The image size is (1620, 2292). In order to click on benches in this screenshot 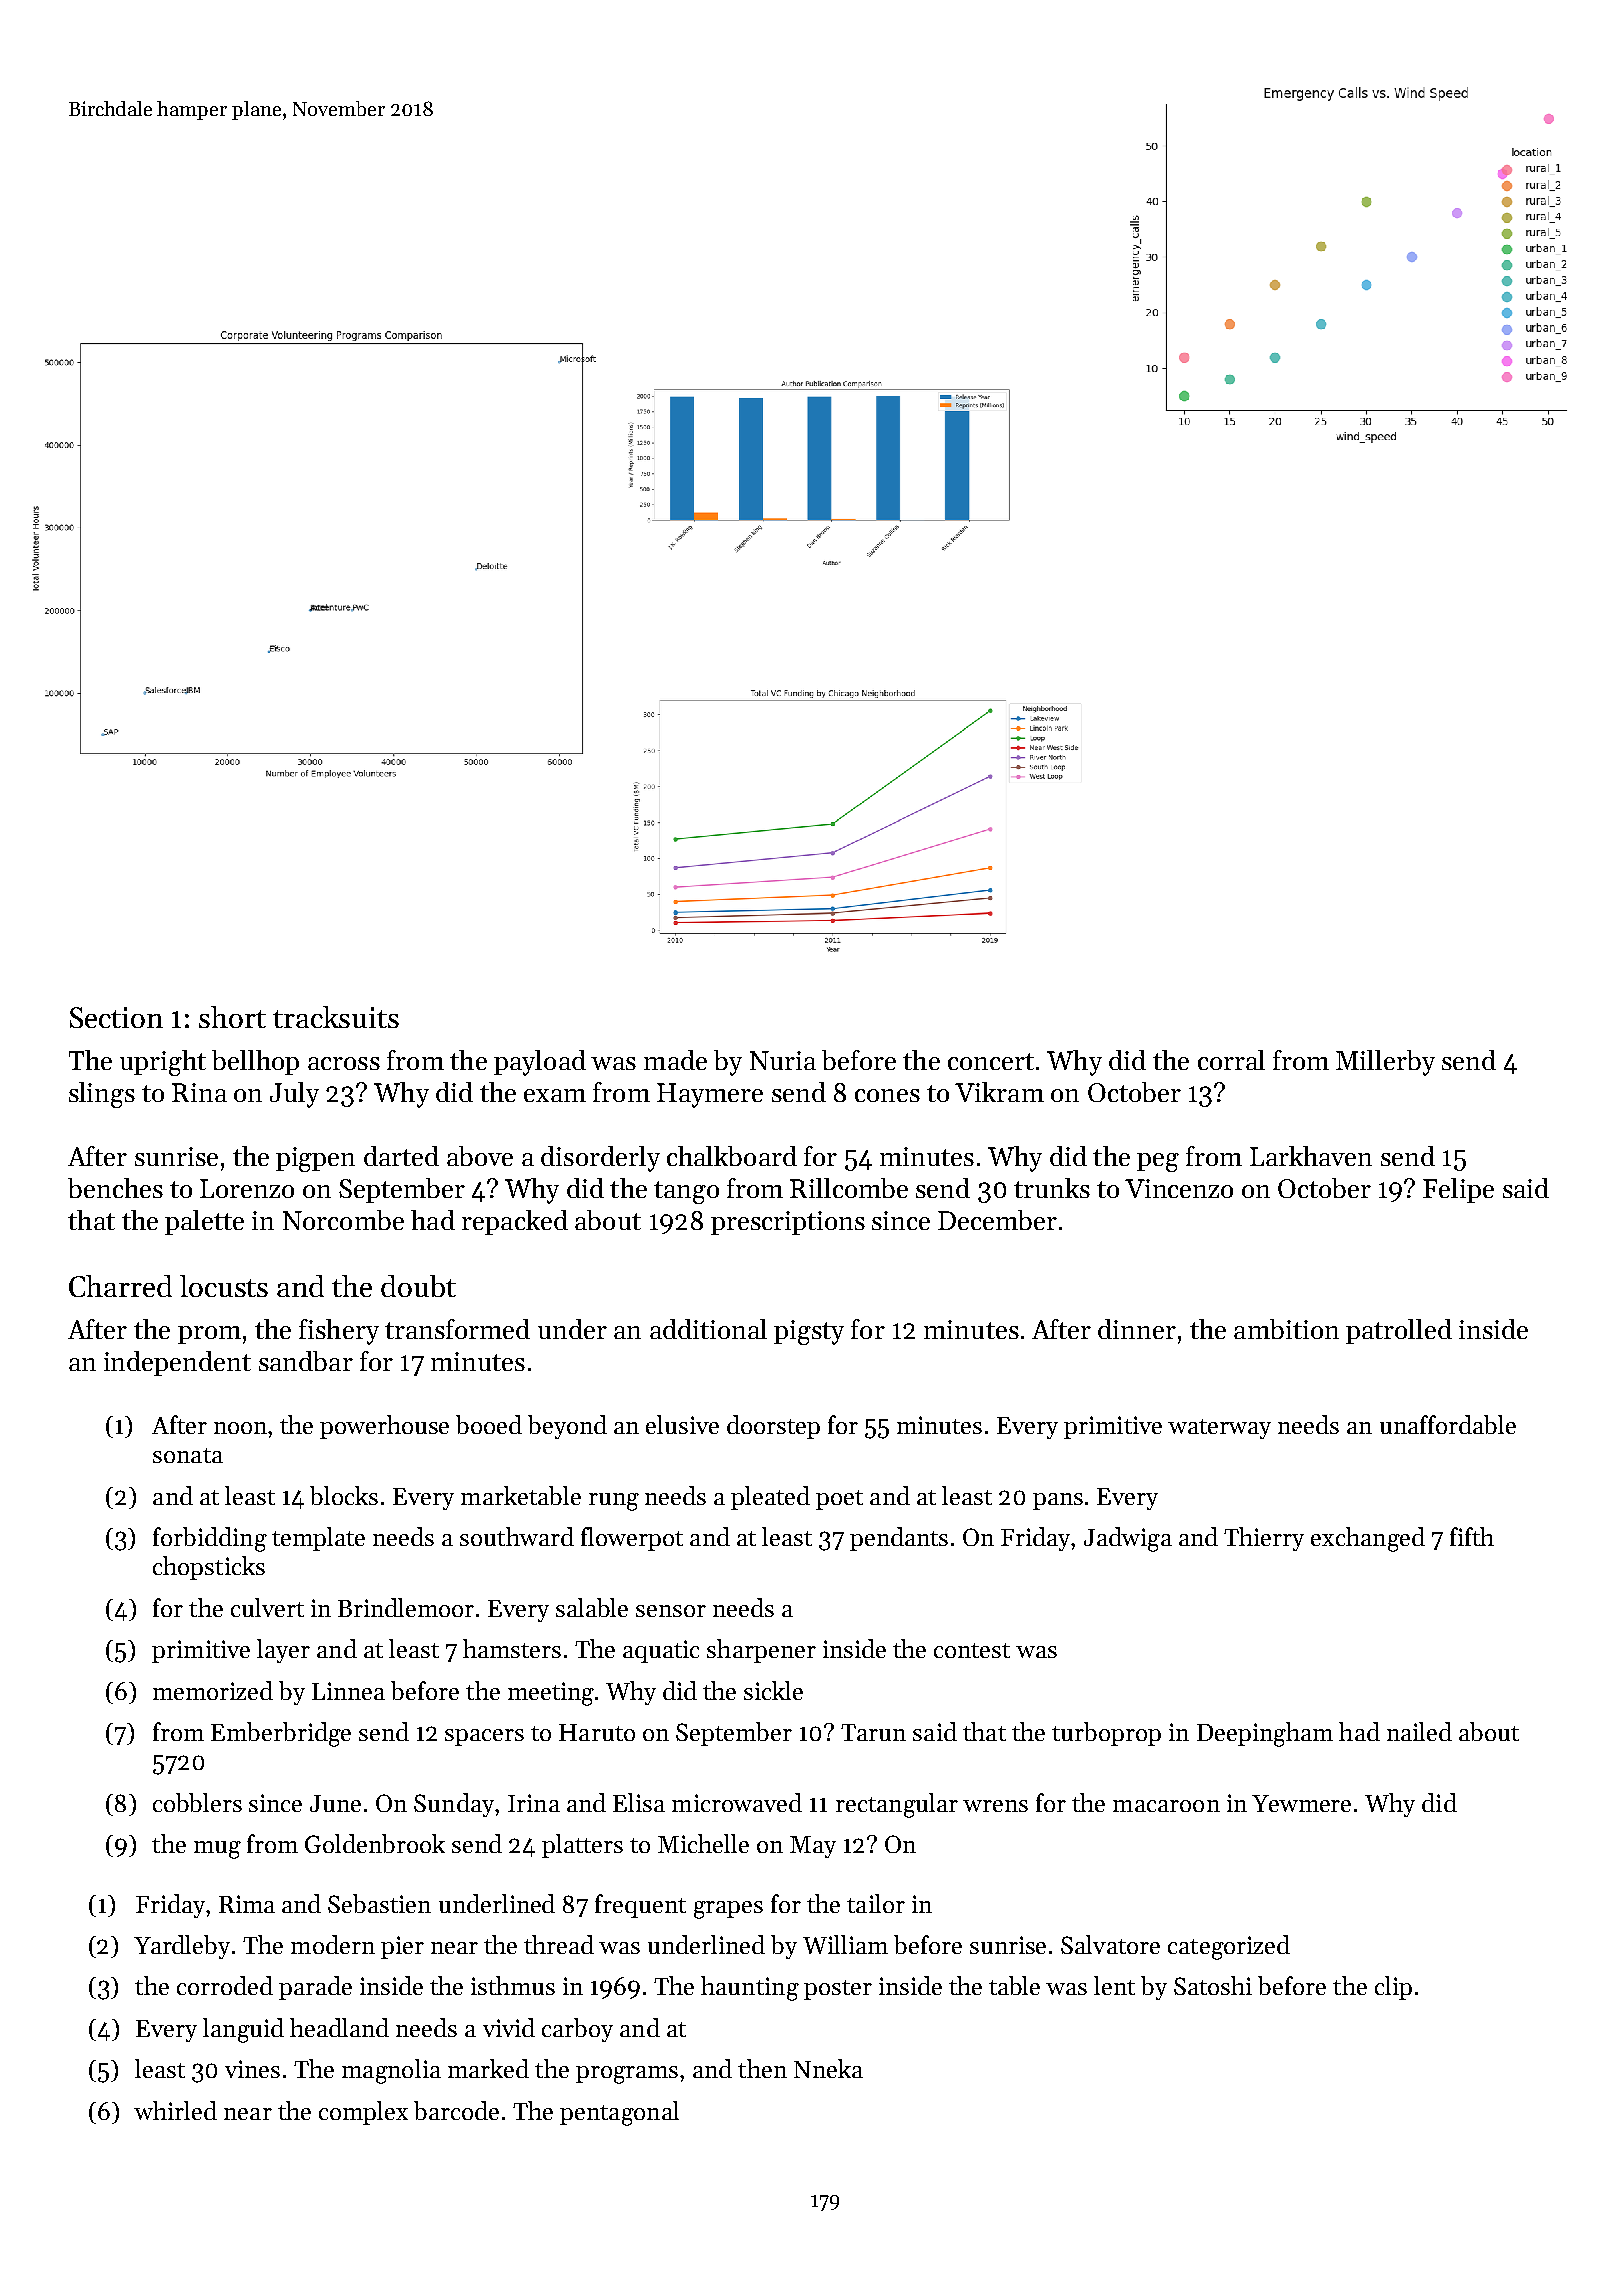, I will do `click(115, 1188)`.
